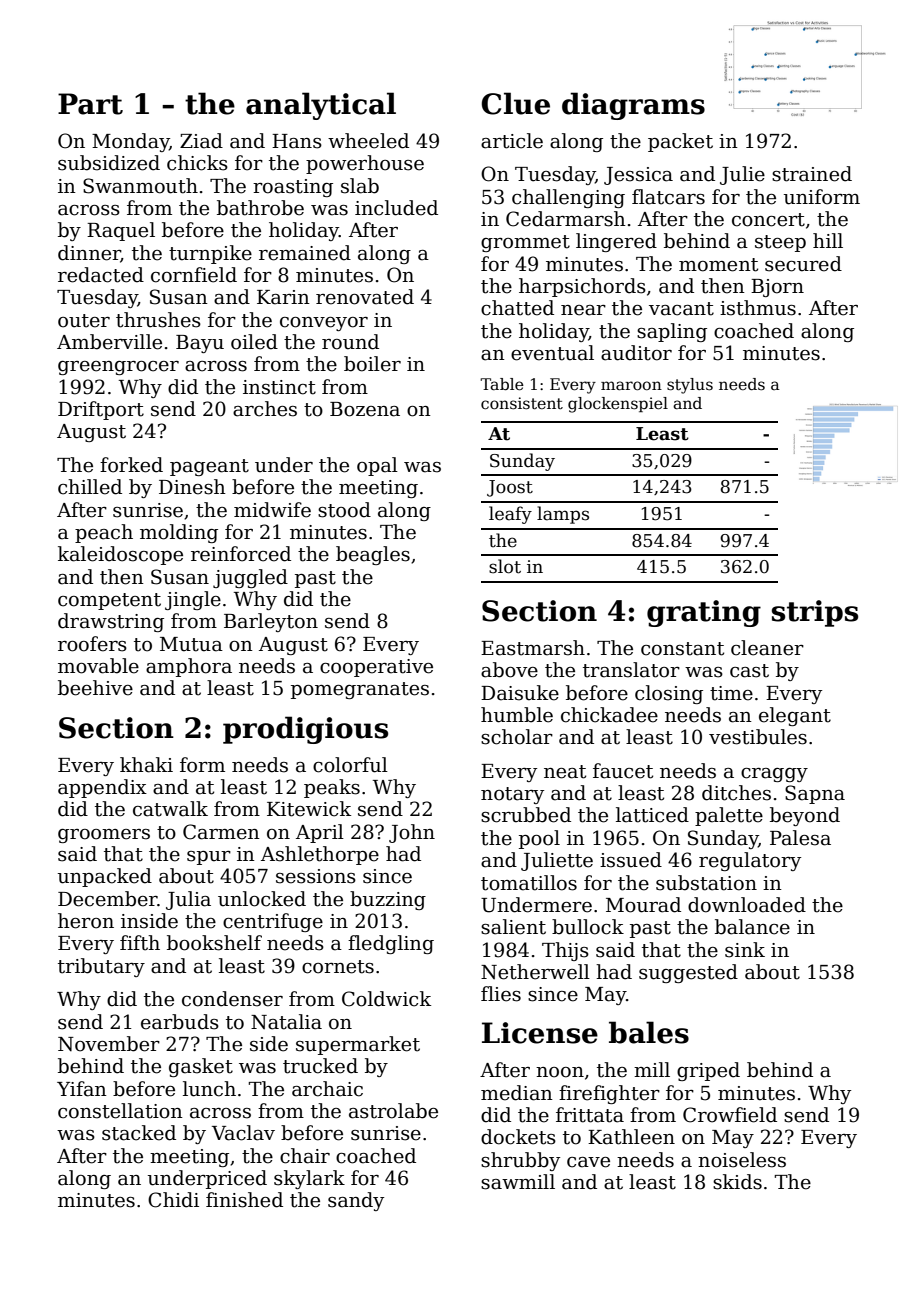 The width and height of the page is (924, 1311). Describe the element at coordinates (742, 1160) in the page. I see `noiseless` at that location.
